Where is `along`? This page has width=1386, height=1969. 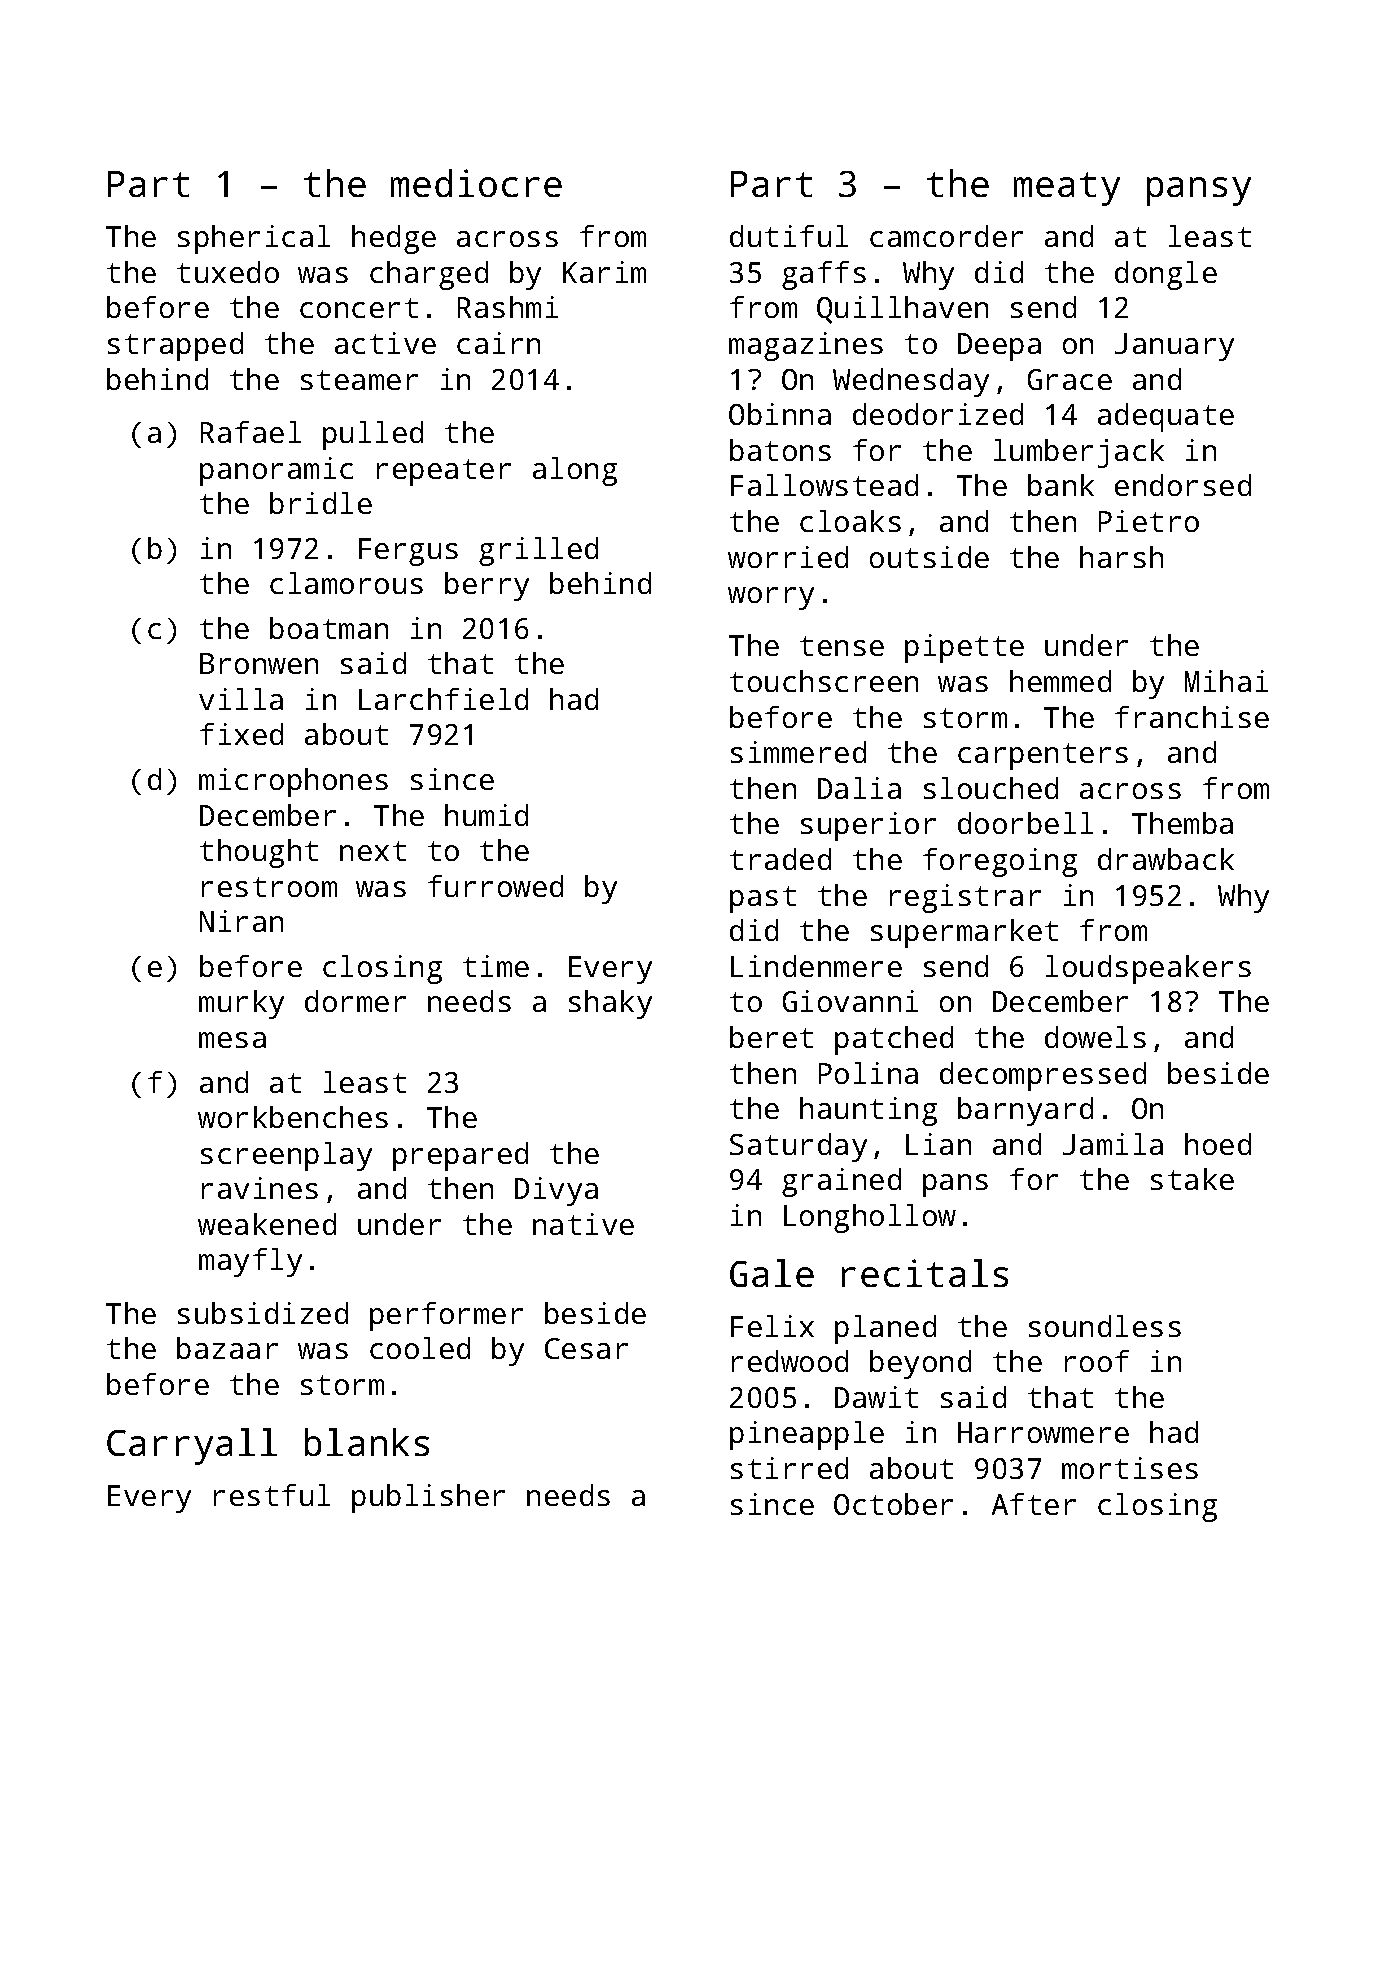
along is located at coordinates (575, 471).
